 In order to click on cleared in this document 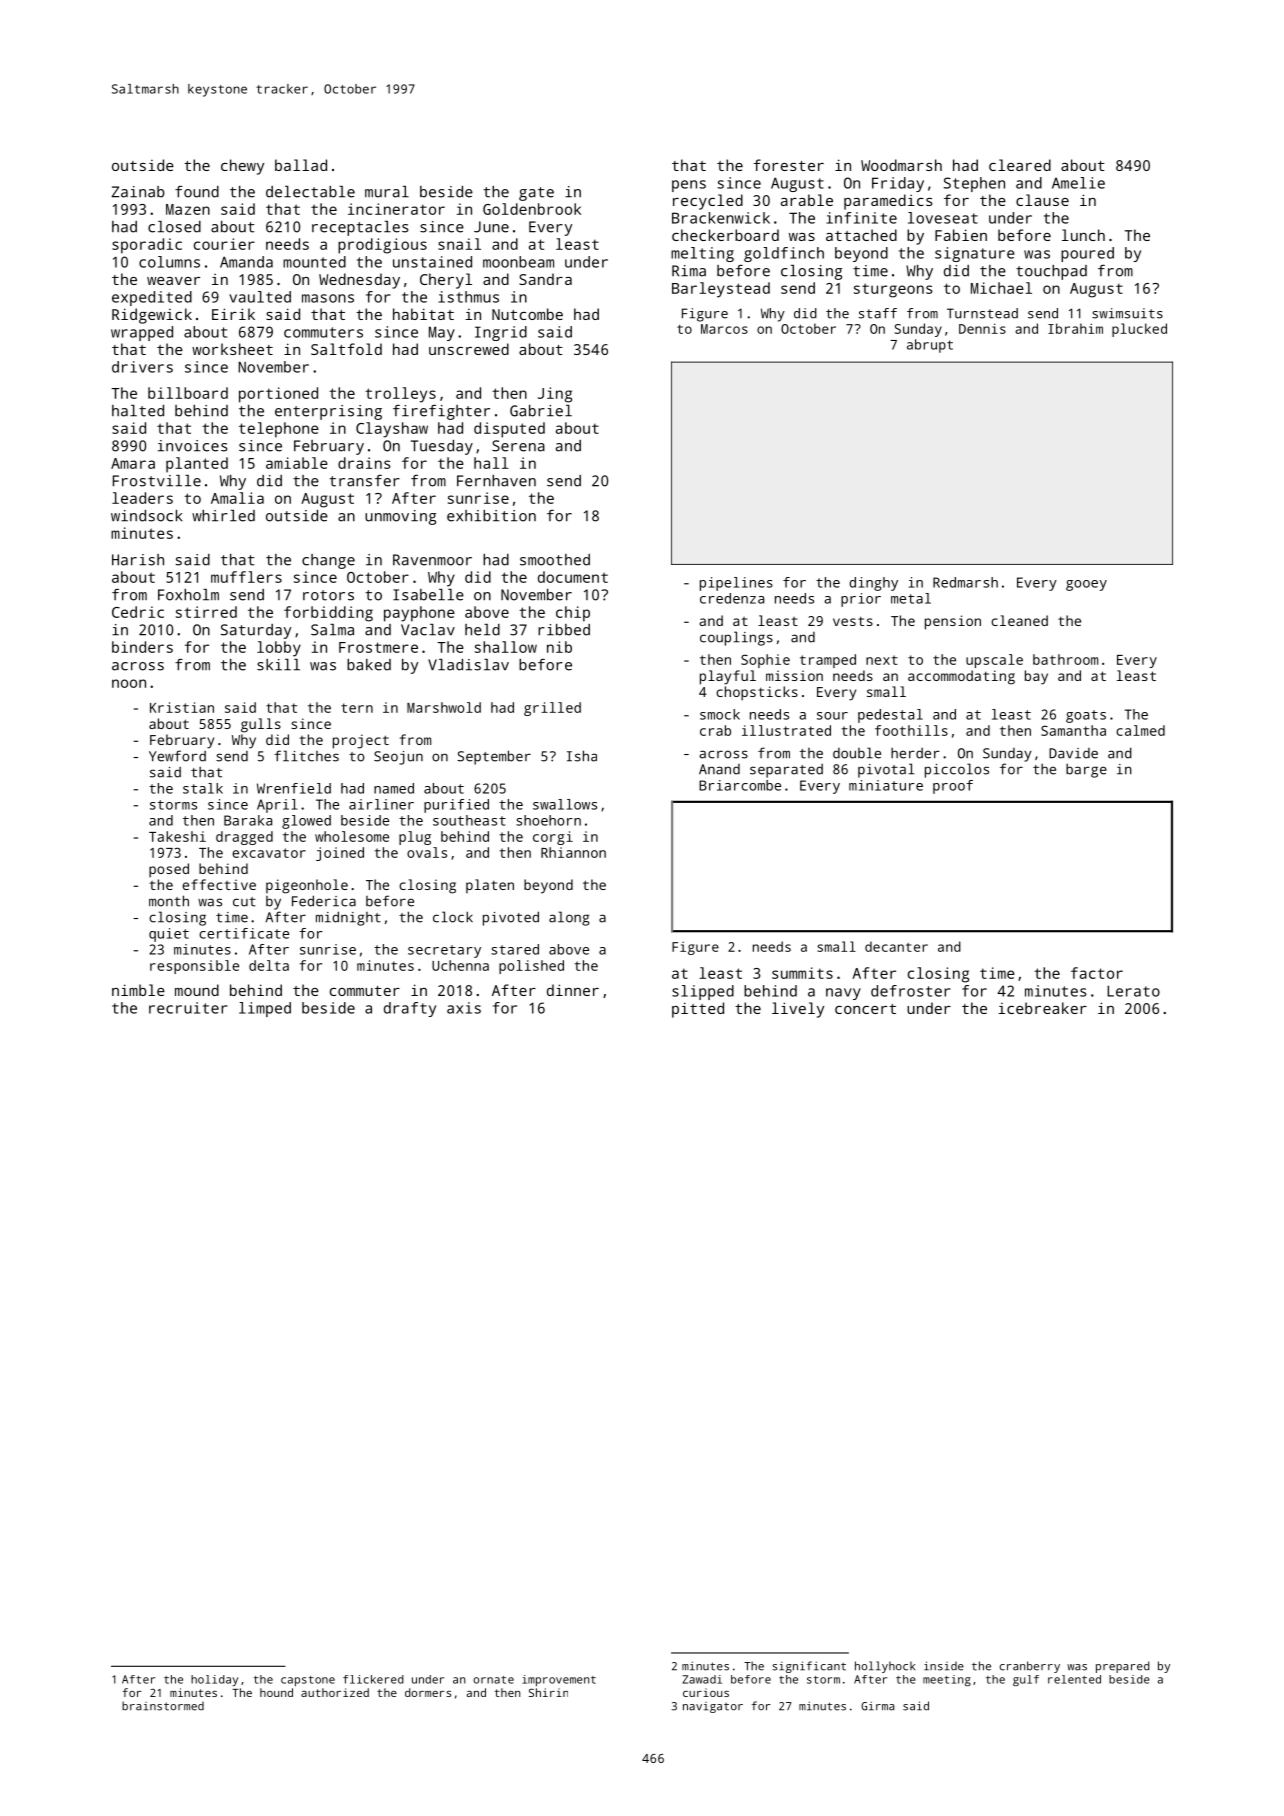, I will do `click(1020, 165)`.
